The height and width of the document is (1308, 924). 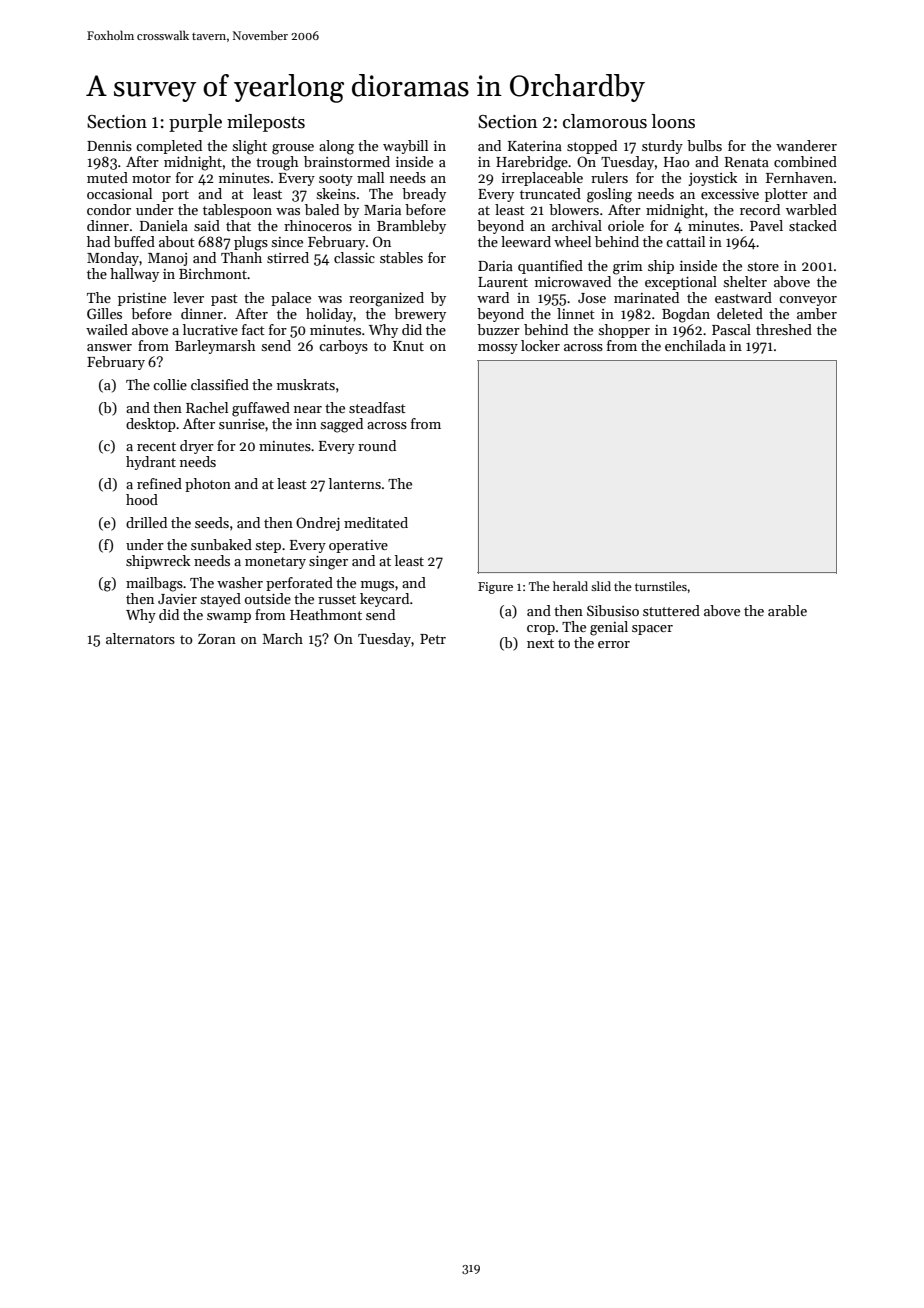 What do you see at coordinates (370, 177) in the document?
I see `mall` at bounding box center [370, 177].
